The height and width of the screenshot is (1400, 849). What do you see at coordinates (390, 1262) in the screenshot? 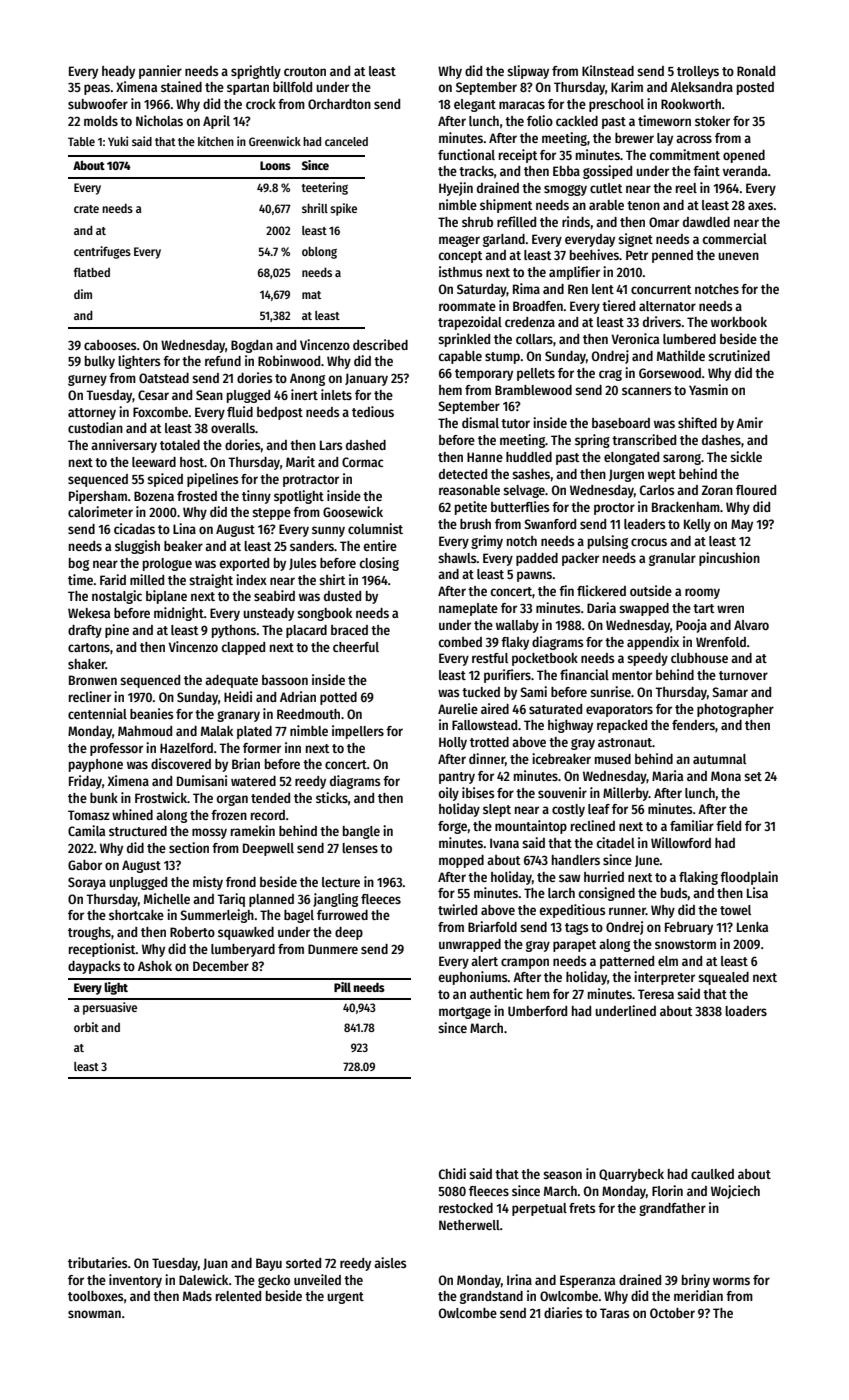
I see `aisles` at bounding box center [390, 1262].
